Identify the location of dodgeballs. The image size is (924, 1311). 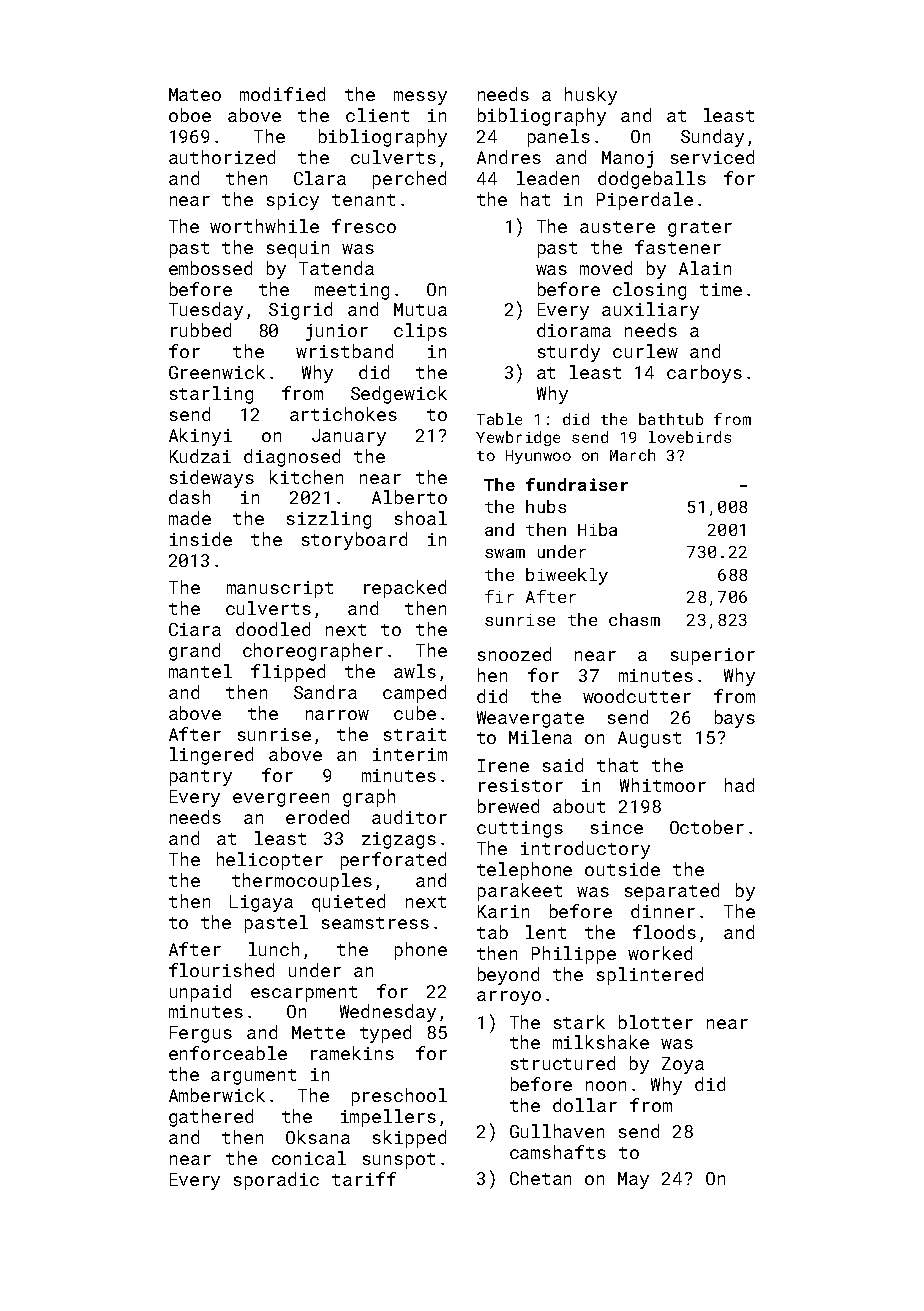
(652, 180).
